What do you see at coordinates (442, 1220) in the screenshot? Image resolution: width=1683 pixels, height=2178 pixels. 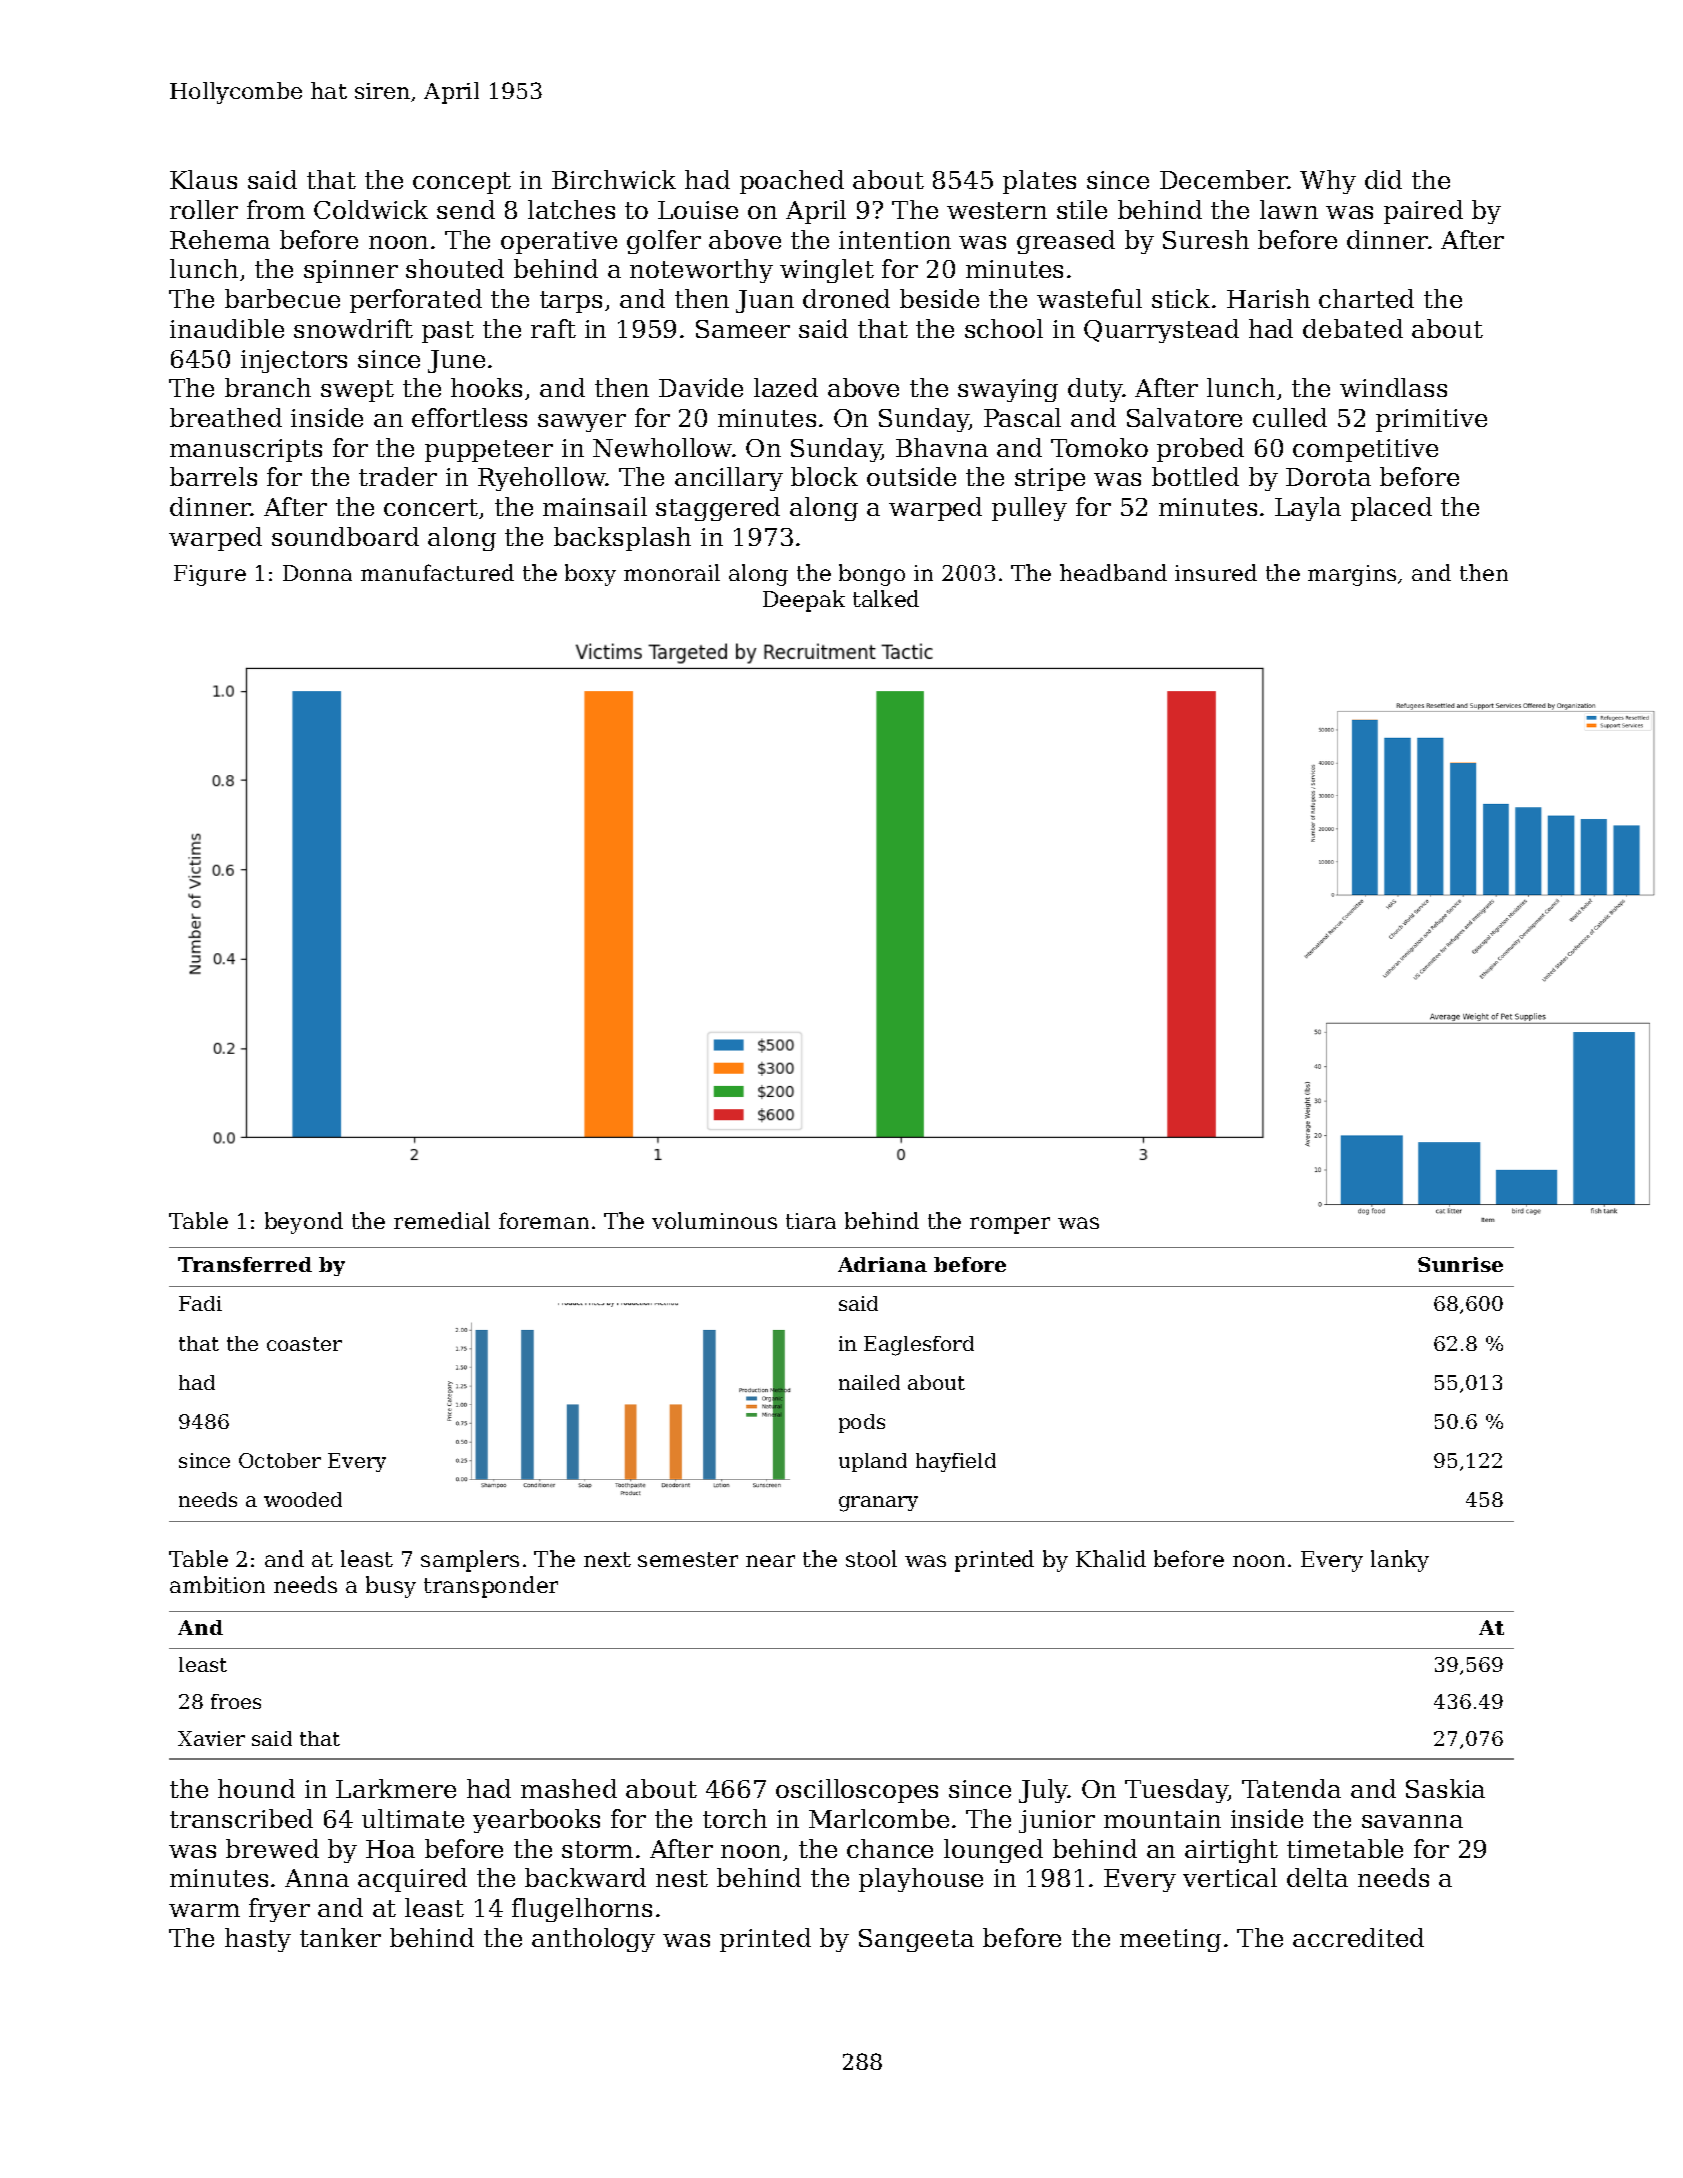 I see `remedial` at bounding box center [442, 1220].
